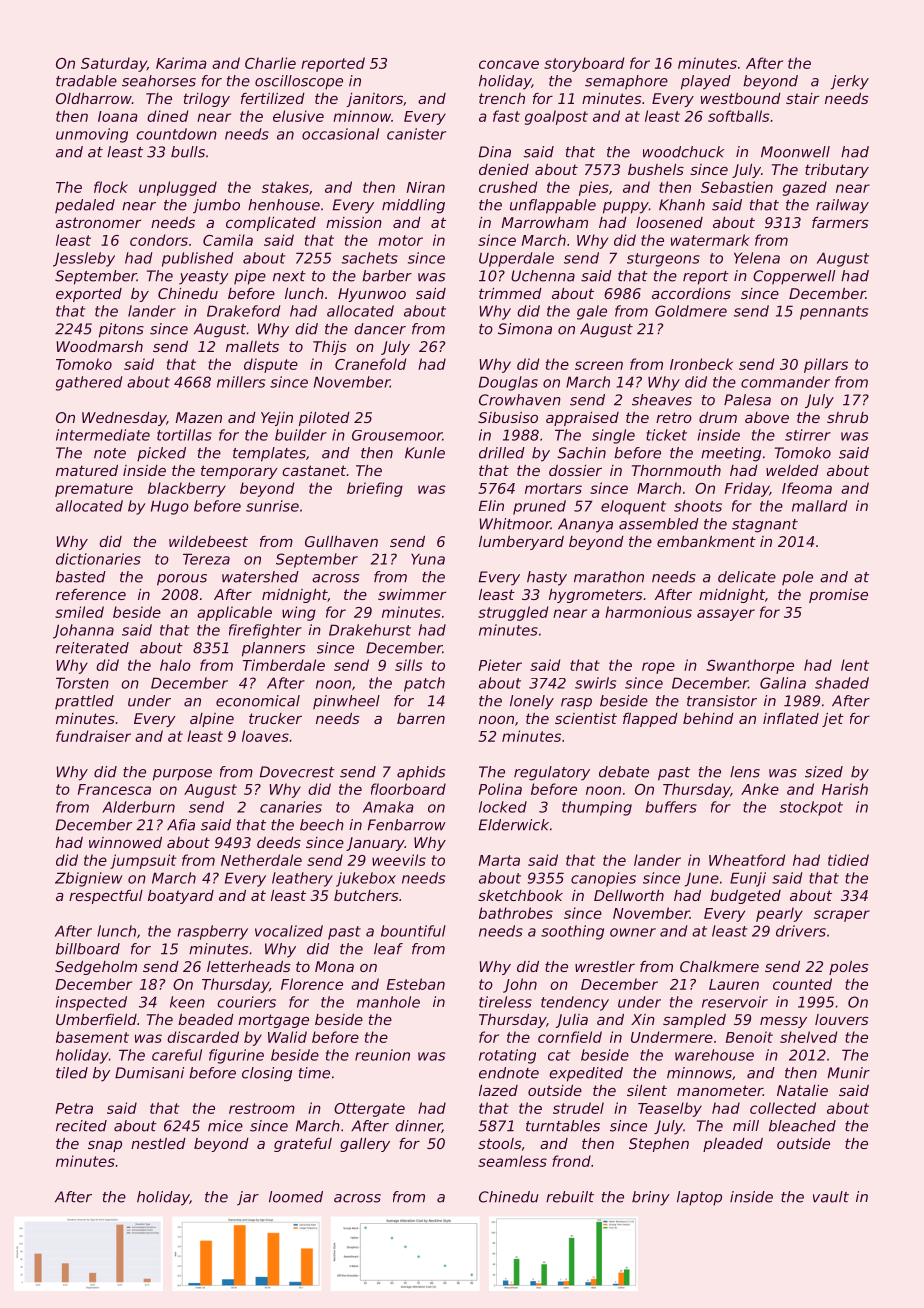 Image resolution: width=924 pixels, height=1308 pixels. What do you see at coordinates (380, 329) in the page?
I see `dancer` at bounding box center [380, 329].
